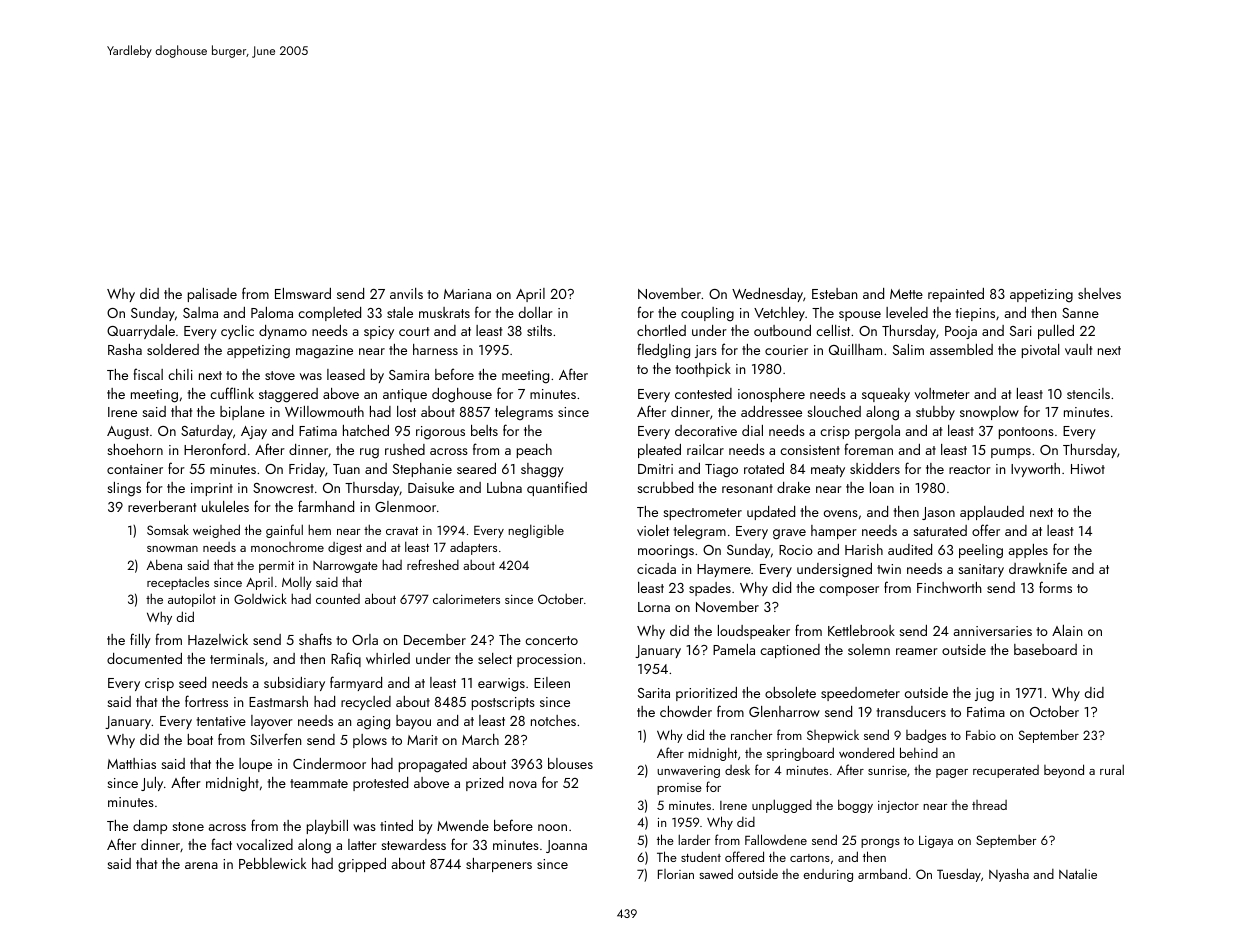 Image resolution: width=1233 pixels, height=952 pixels. Describe the element at coordinates (828, 875) in the document. I see `enduring` at that location.
